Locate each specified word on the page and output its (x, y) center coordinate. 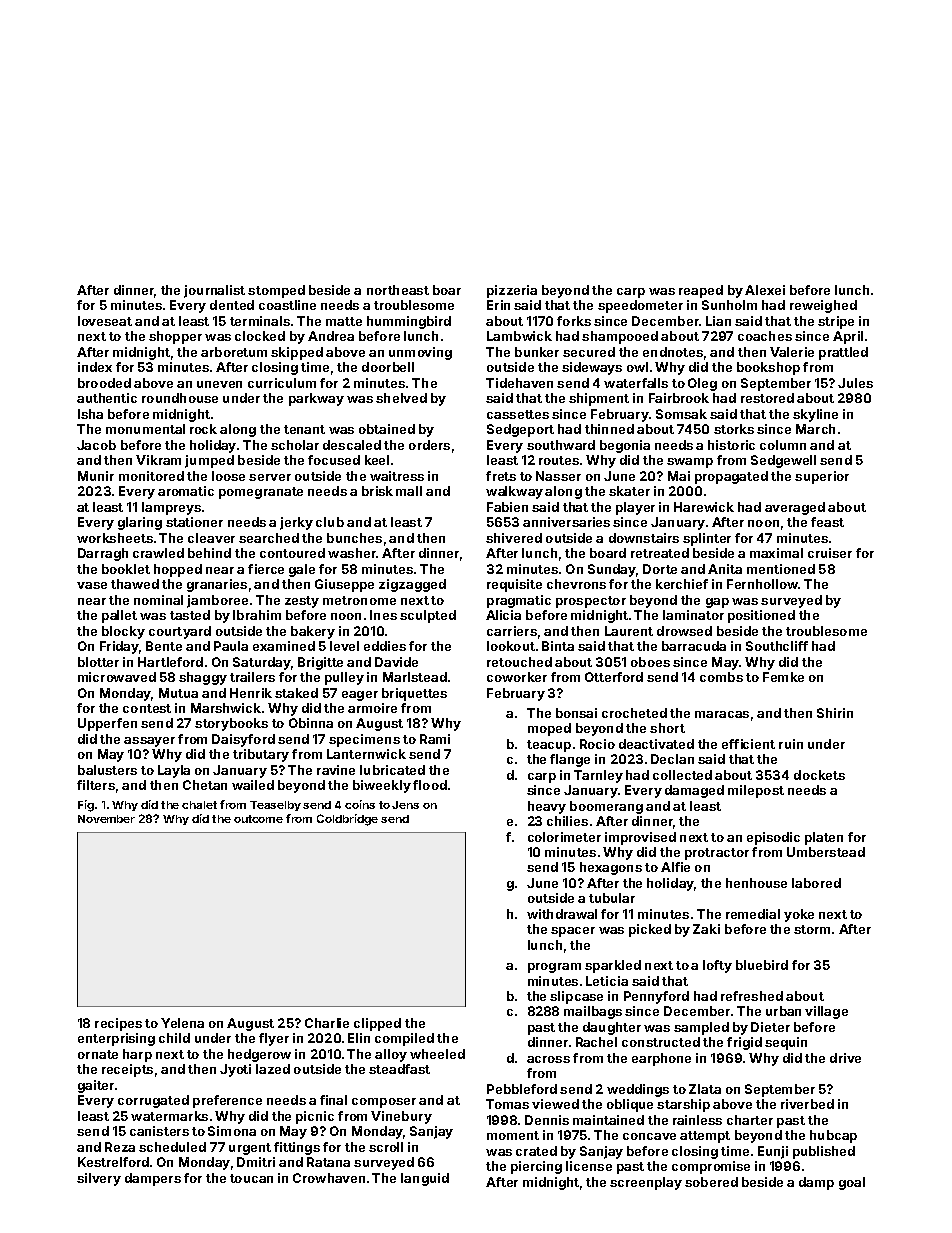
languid (425, 1179)
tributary (261, 755)
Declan (672, 759)
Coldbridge (347, 820)
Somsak (681, 414)
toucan (251, 1178)
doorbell (388, 367)
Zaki (706, 929)
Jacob (96, 445)
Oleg (702, 384)
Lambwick (519, 336)
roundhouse (180, 398)
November (106, 819)
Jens (405, 805)
